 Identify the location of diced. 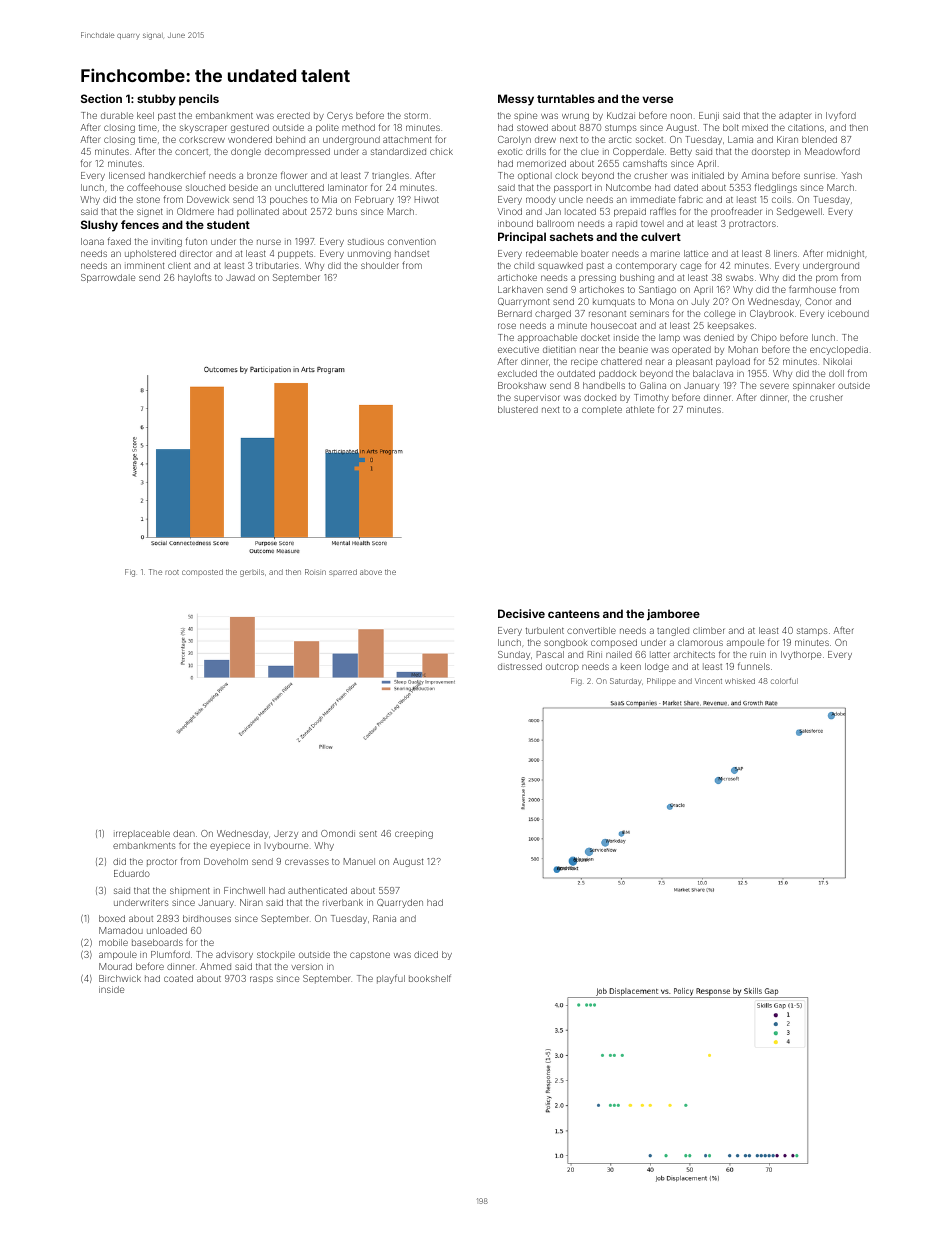
(426, 954).
